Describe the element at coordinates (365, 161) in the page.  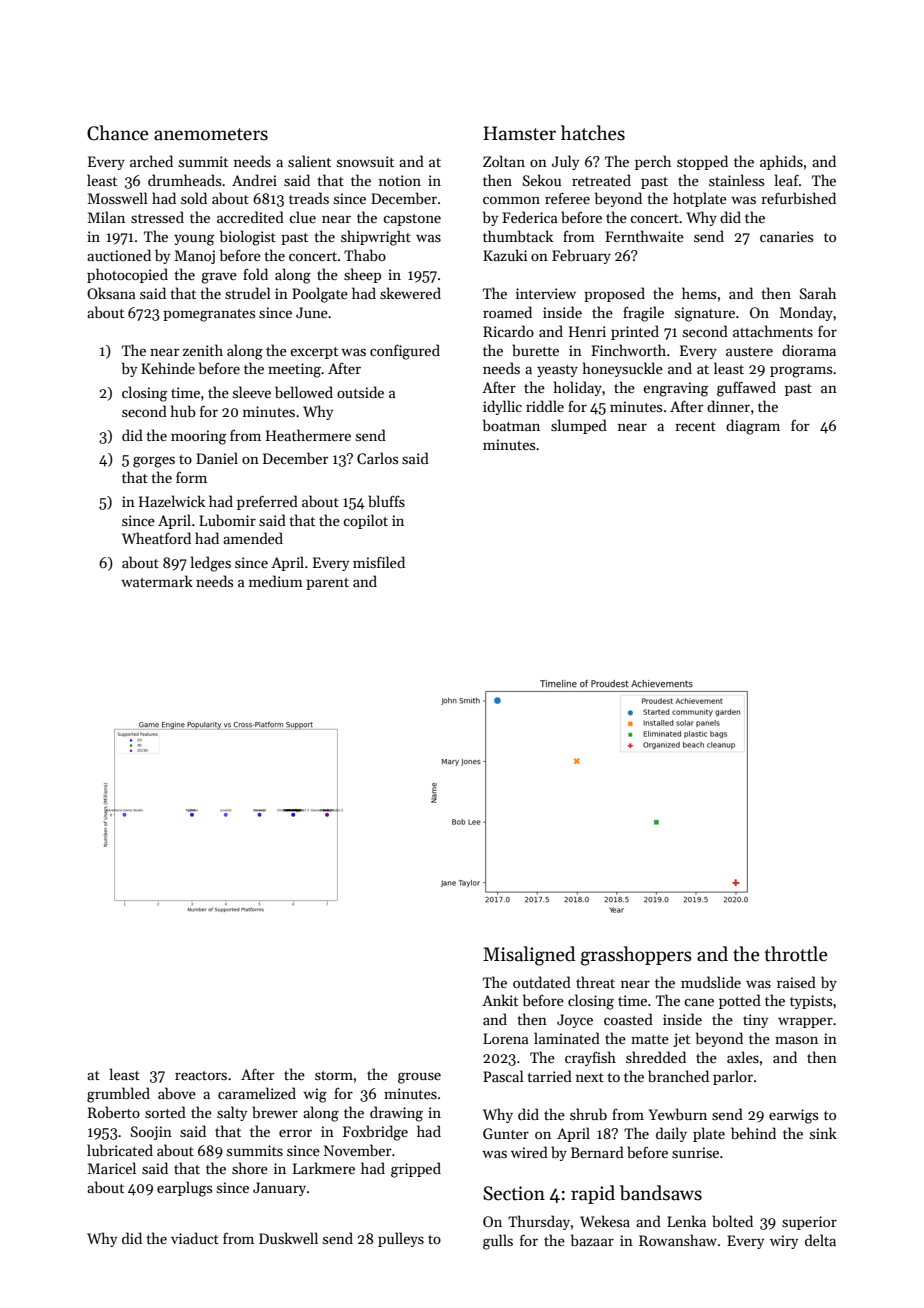
I see `snowsuit` at that location.
